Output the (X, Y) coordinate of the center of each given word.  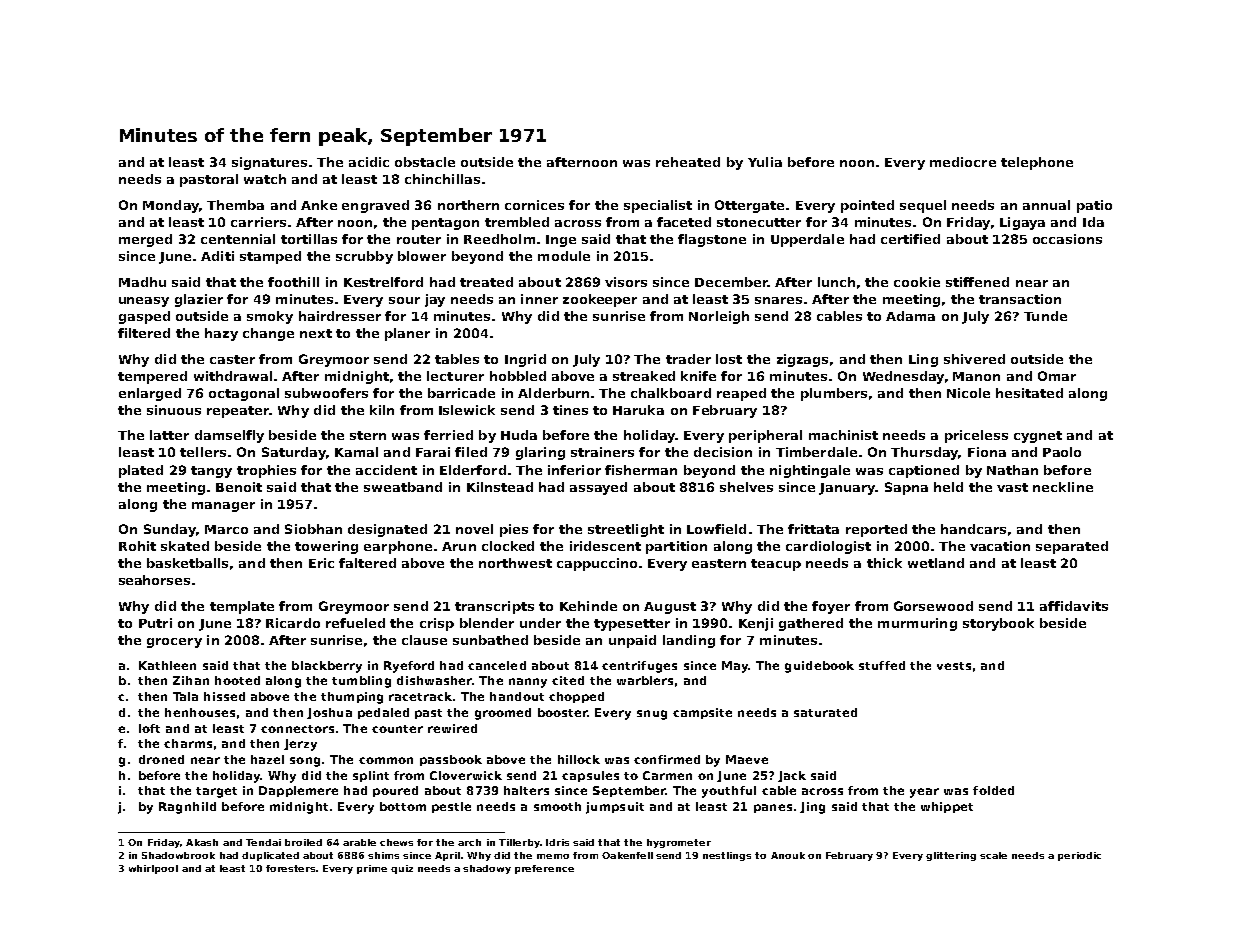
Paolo (1062, 452)
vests (954, 666)
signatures (269, 163)
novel (474, 529)
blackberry (327, 667)
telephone (1037, 163)
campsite (702, 713)
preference (544, 869)
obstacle (425, 162)
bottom (403, 806)
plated (141, 471)
